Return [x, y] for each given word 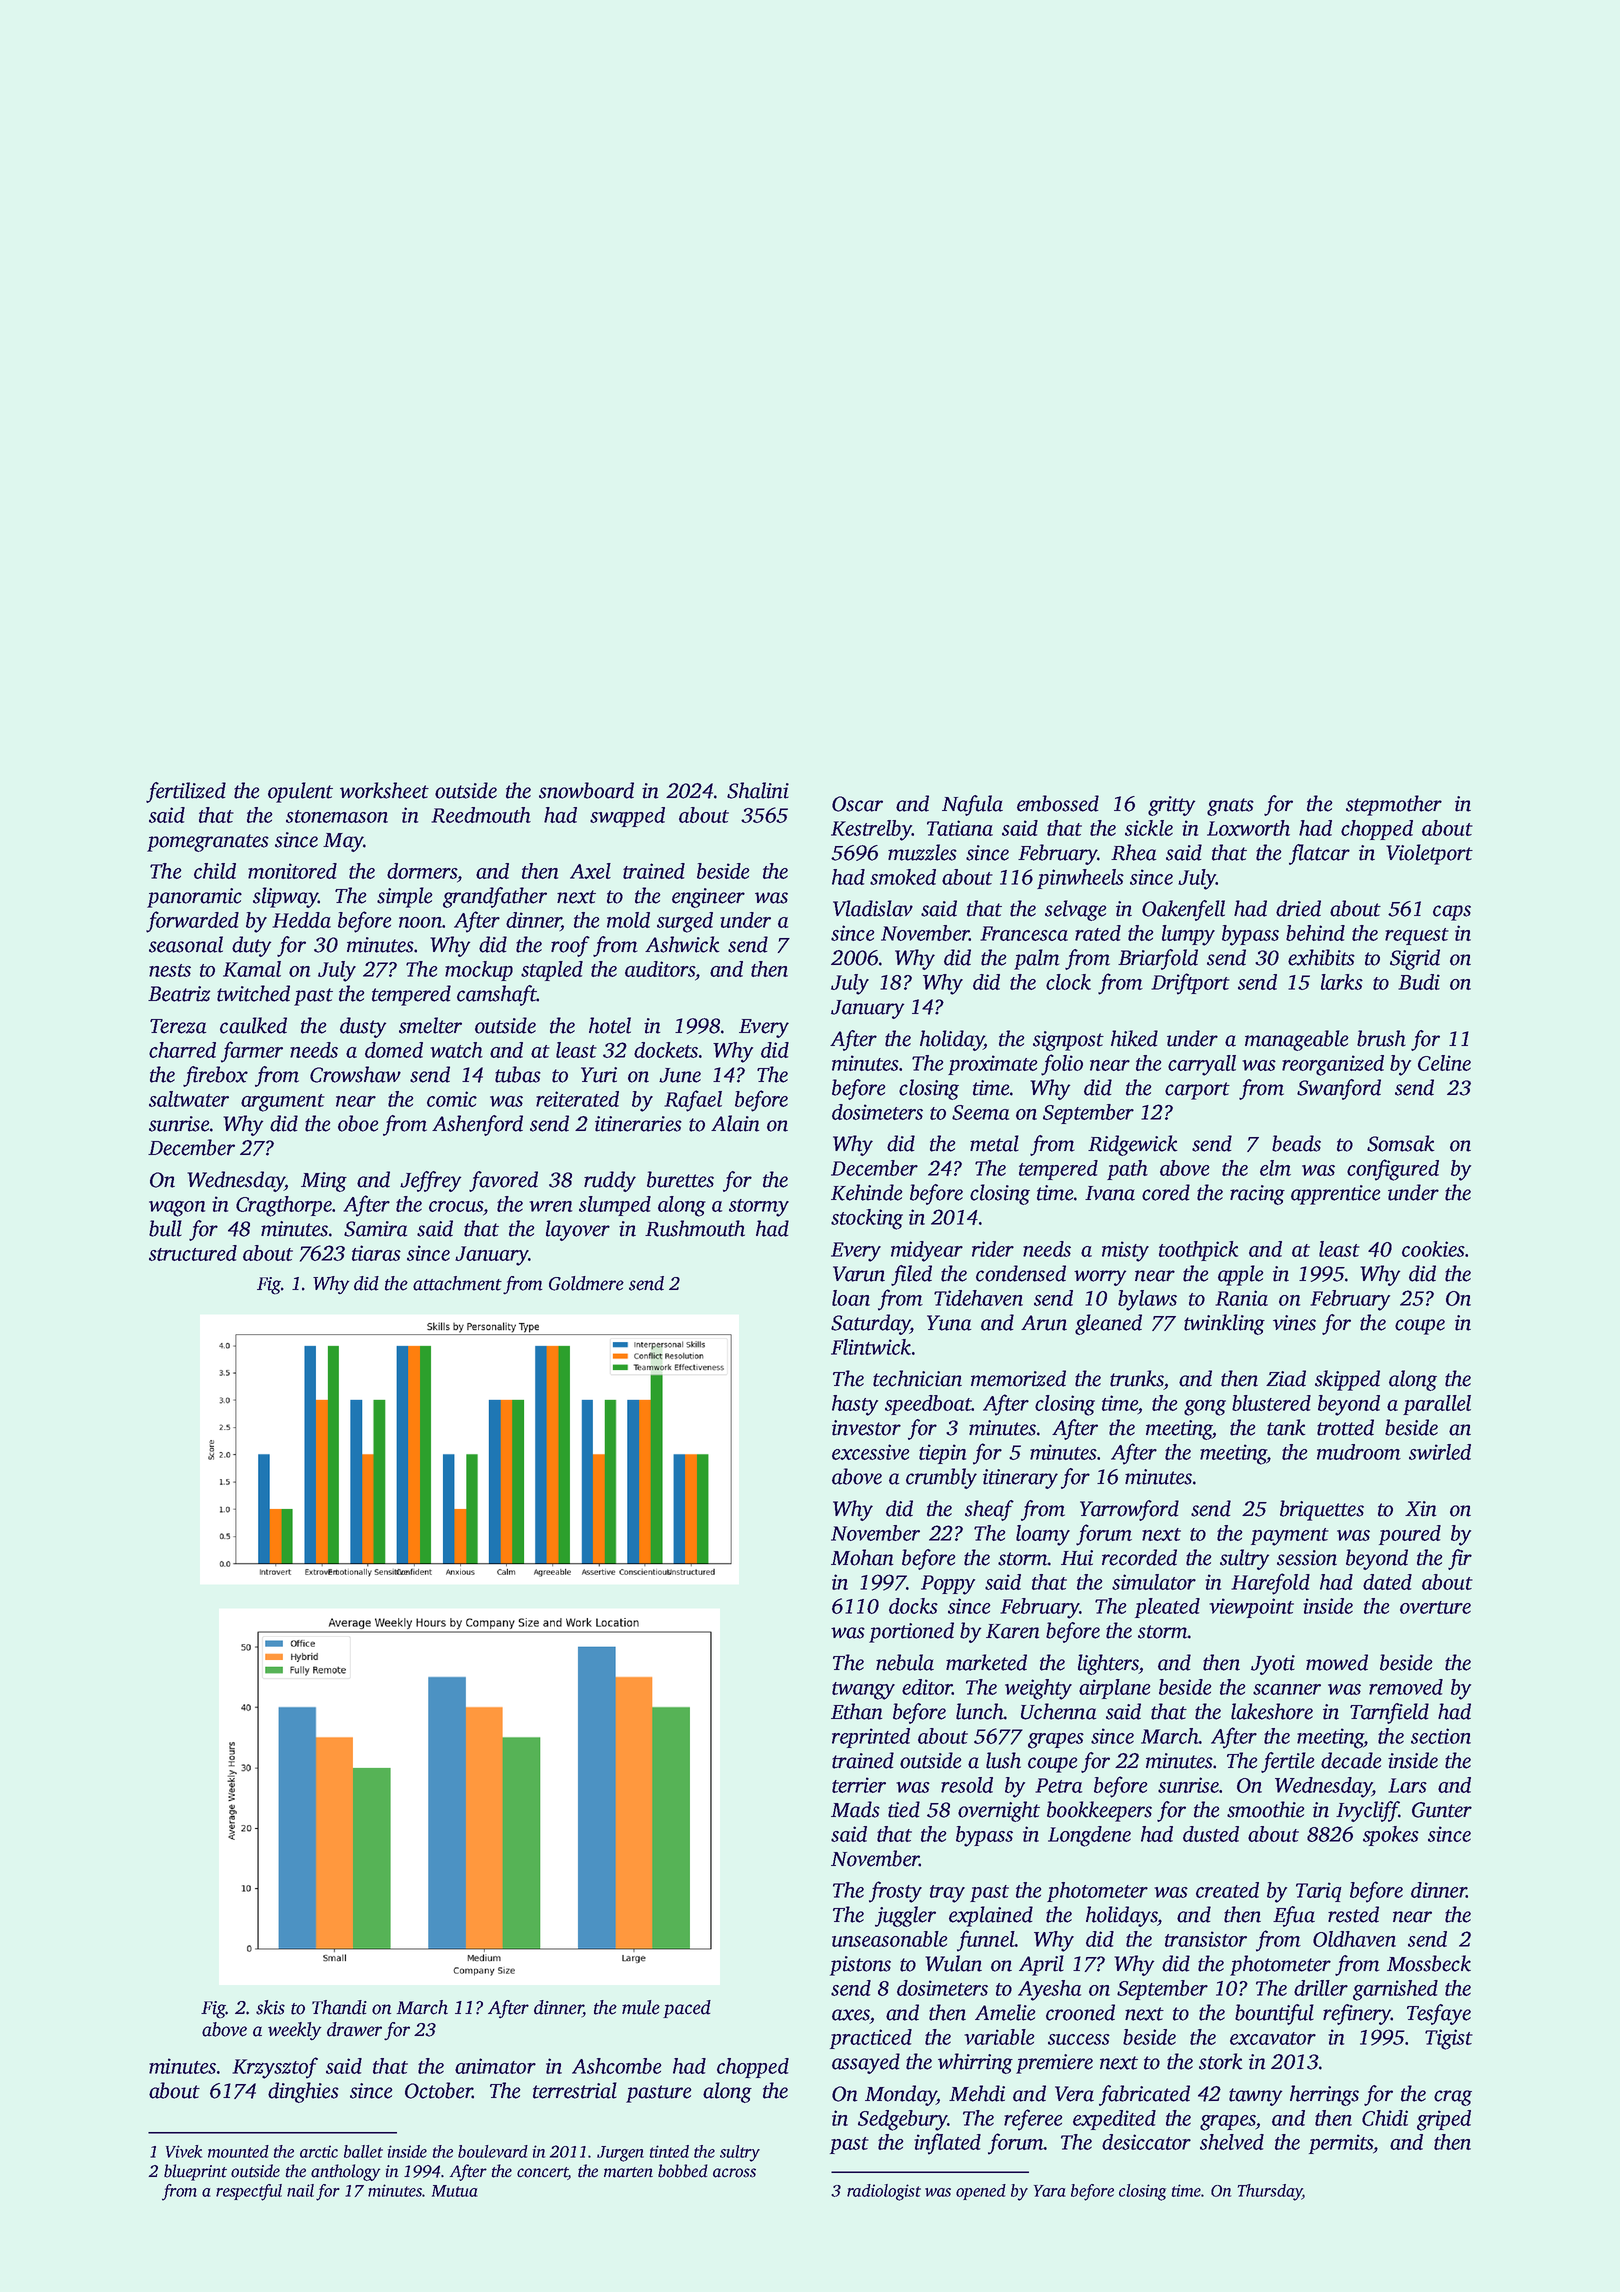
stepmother [1394, 805]
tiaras [376, 1253]
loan [851, 1298]
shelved [1232, 2142]
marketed [986, 1662]
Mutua [455, 2191]
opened [981, 2192]
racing [1257, 1195]
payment [1290, 1537]
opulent [300, 792]
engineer [708, 898]
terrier [859, 1785]
